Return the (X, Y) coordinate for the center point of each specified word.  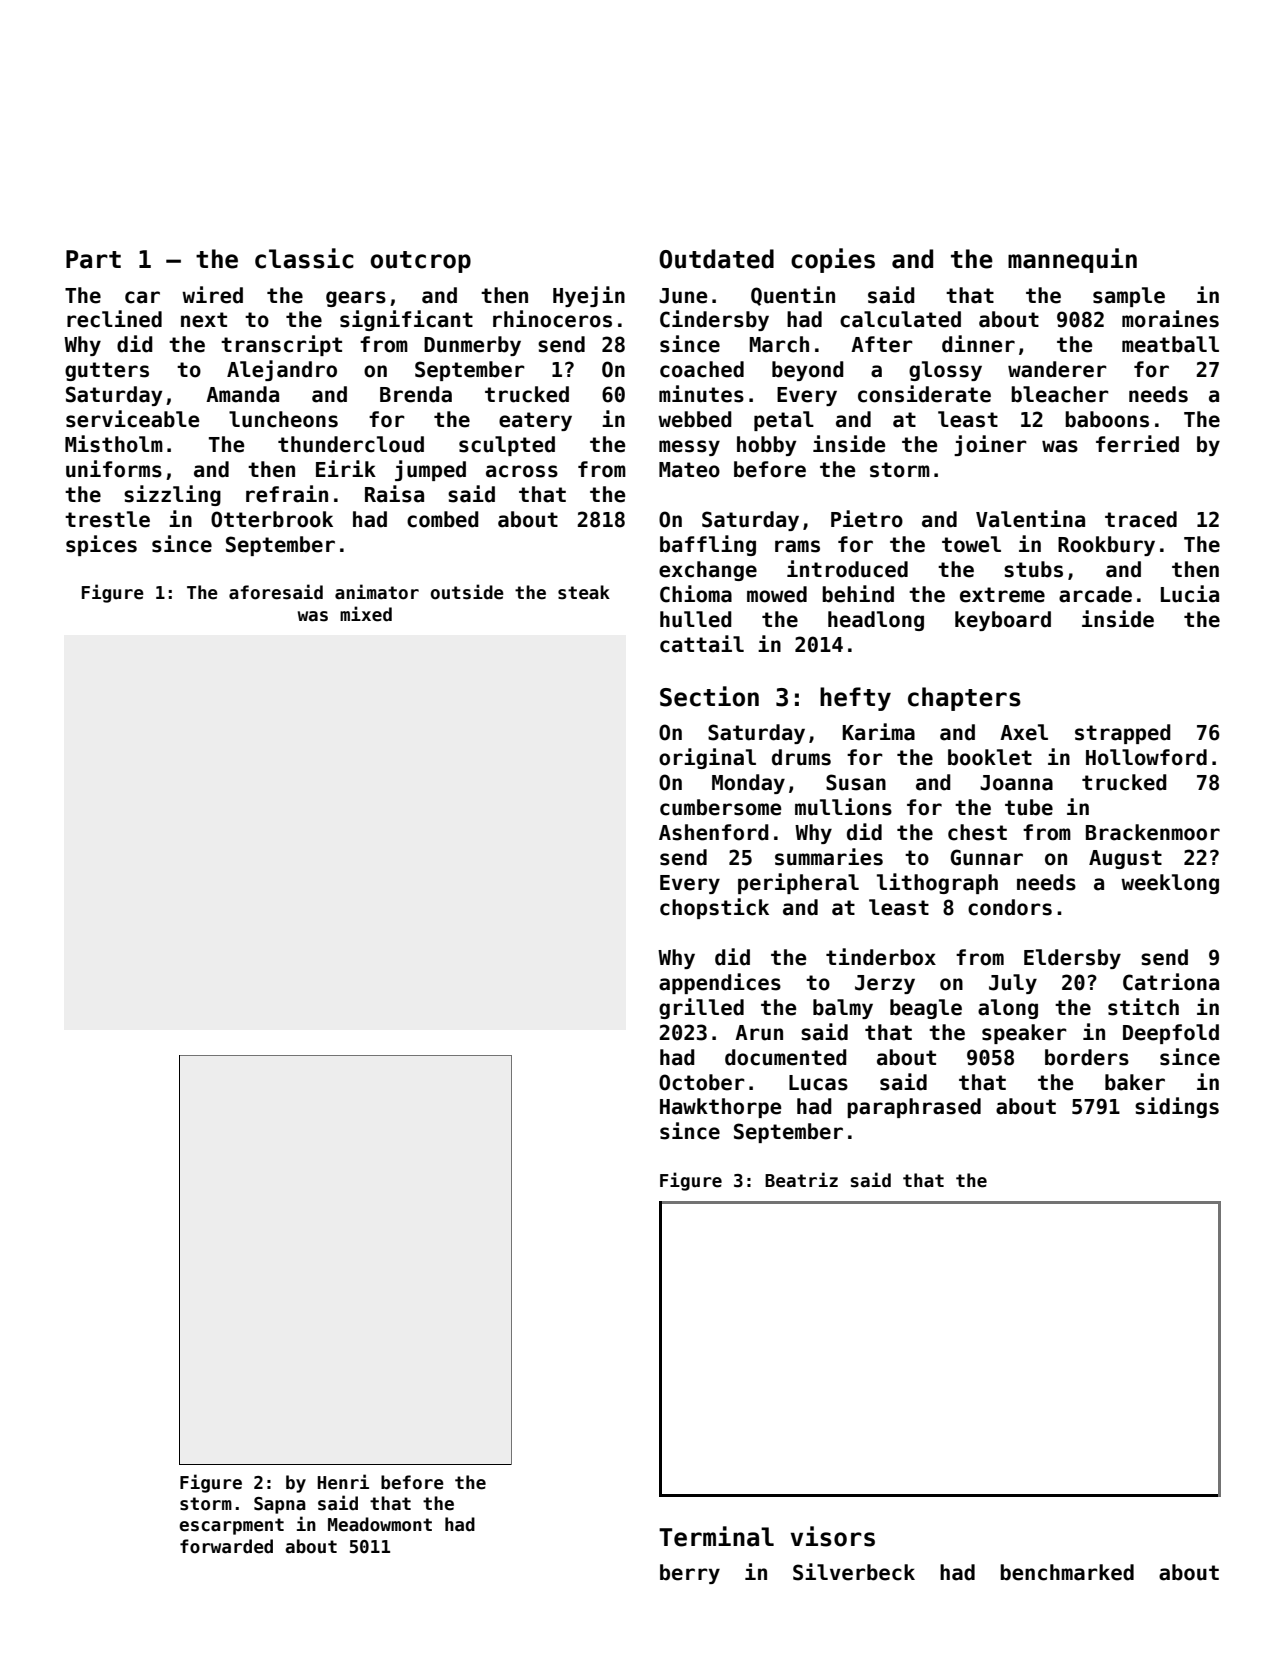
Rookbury (1106, 546)
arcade (1095, 594)
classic (304, 258)
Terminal (716, 1536)
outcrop (420, 262)
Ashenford (714, 832)
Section (709, 696)
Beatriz (801, 1180)
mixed (366, 614)
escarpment (231, 1526)
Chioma (696, 594)
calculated (900, 319)
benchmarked (1067, 1572)
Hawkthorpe (721, 1108)
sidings (1177, 1107)
